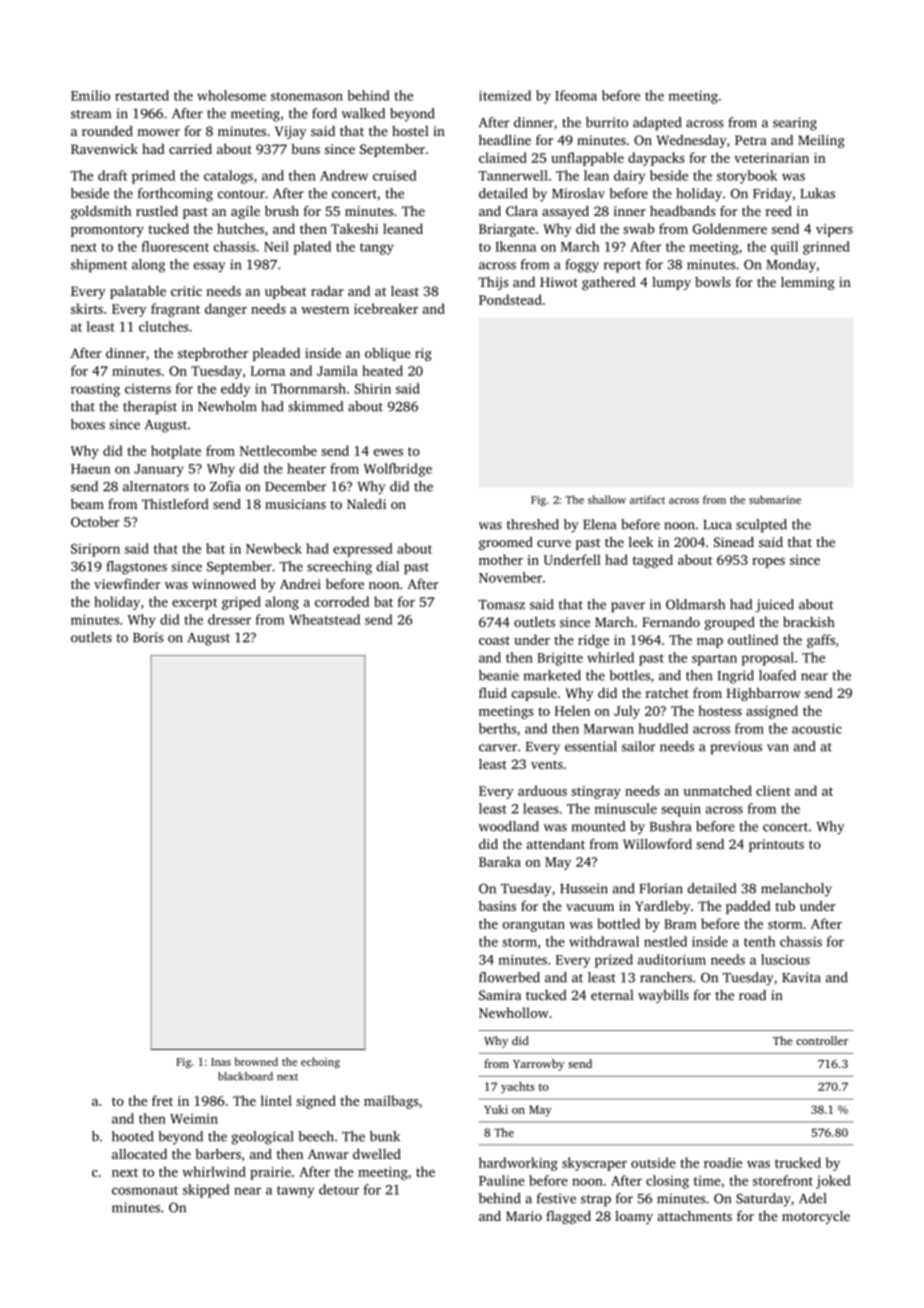 The height and width of the document is (1308, 924). What do you see at coordinates (377, 1153) in the document?
I see `dwelled` at bounding box center [377, 1153].
